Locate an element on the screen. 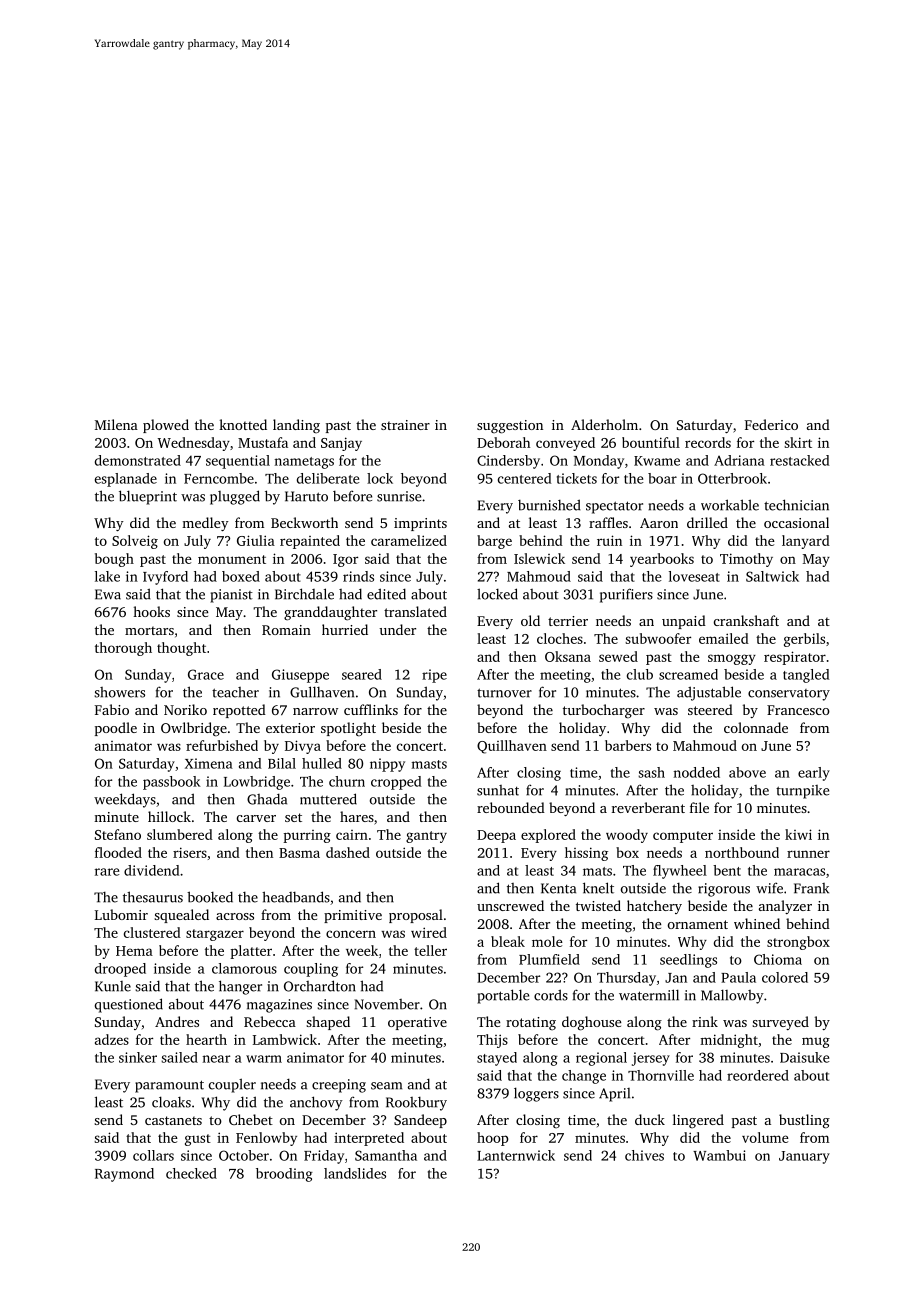 Image resolution: width=924 pixels, height=1308 pixels. burnished is located at coordinates (549, 505).
